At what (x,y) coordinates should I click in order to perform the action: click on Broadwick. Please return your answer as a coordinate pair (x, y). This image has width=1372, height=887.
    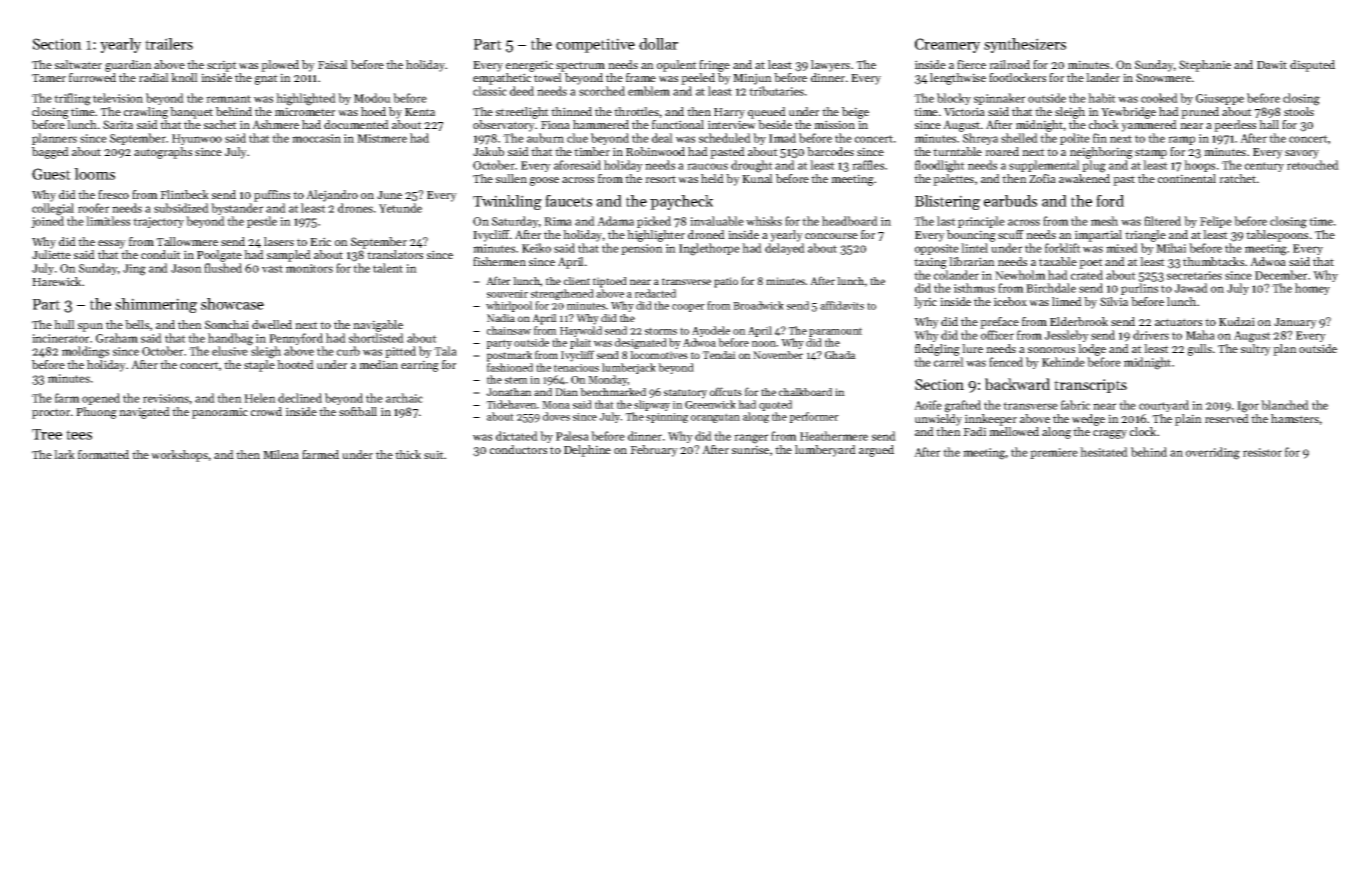
    Looking at the image, I should click on (758, 305).
